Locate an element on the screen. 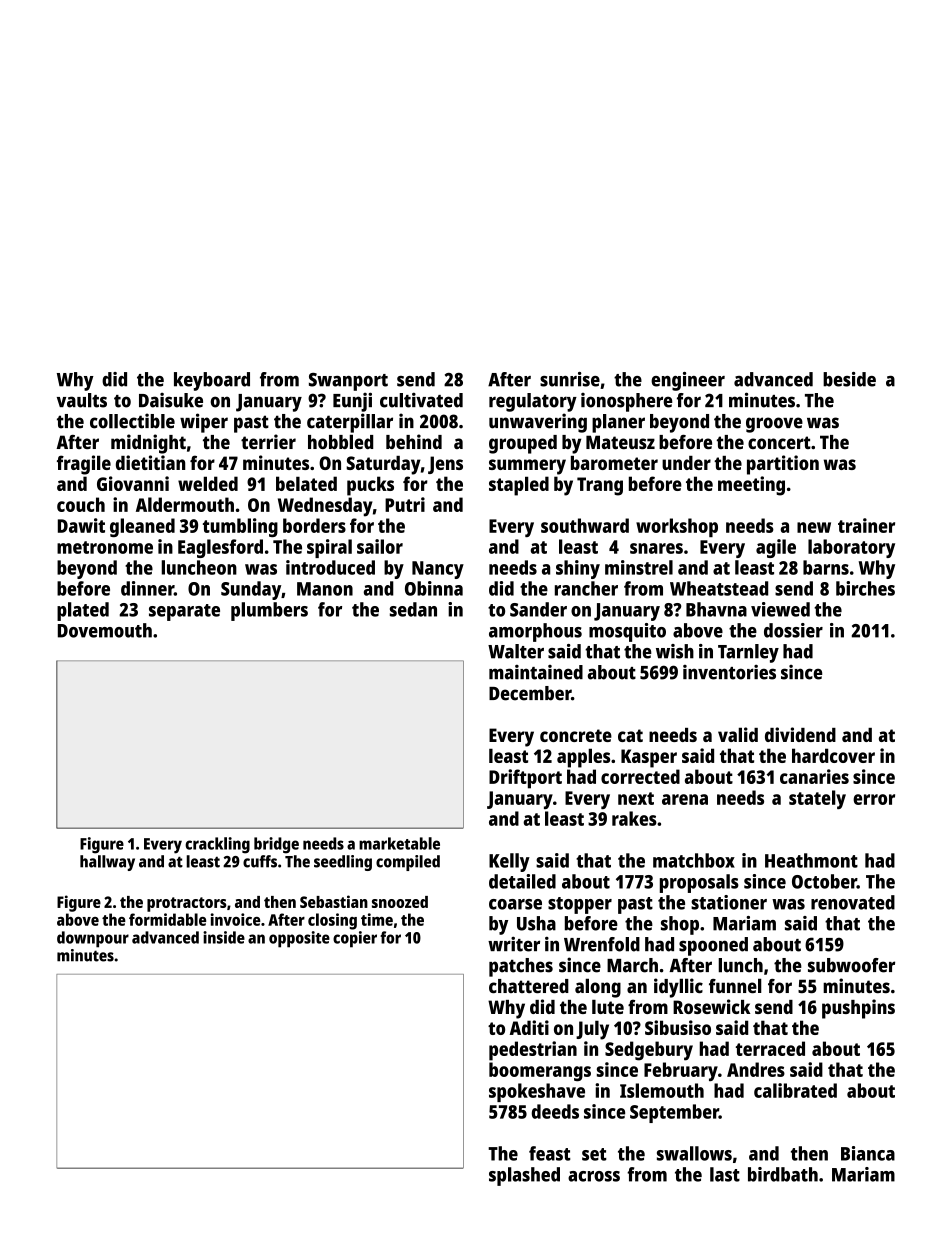 This screenshot has height=1233, width=952. Swanport is located at coordinates (348, 382).
